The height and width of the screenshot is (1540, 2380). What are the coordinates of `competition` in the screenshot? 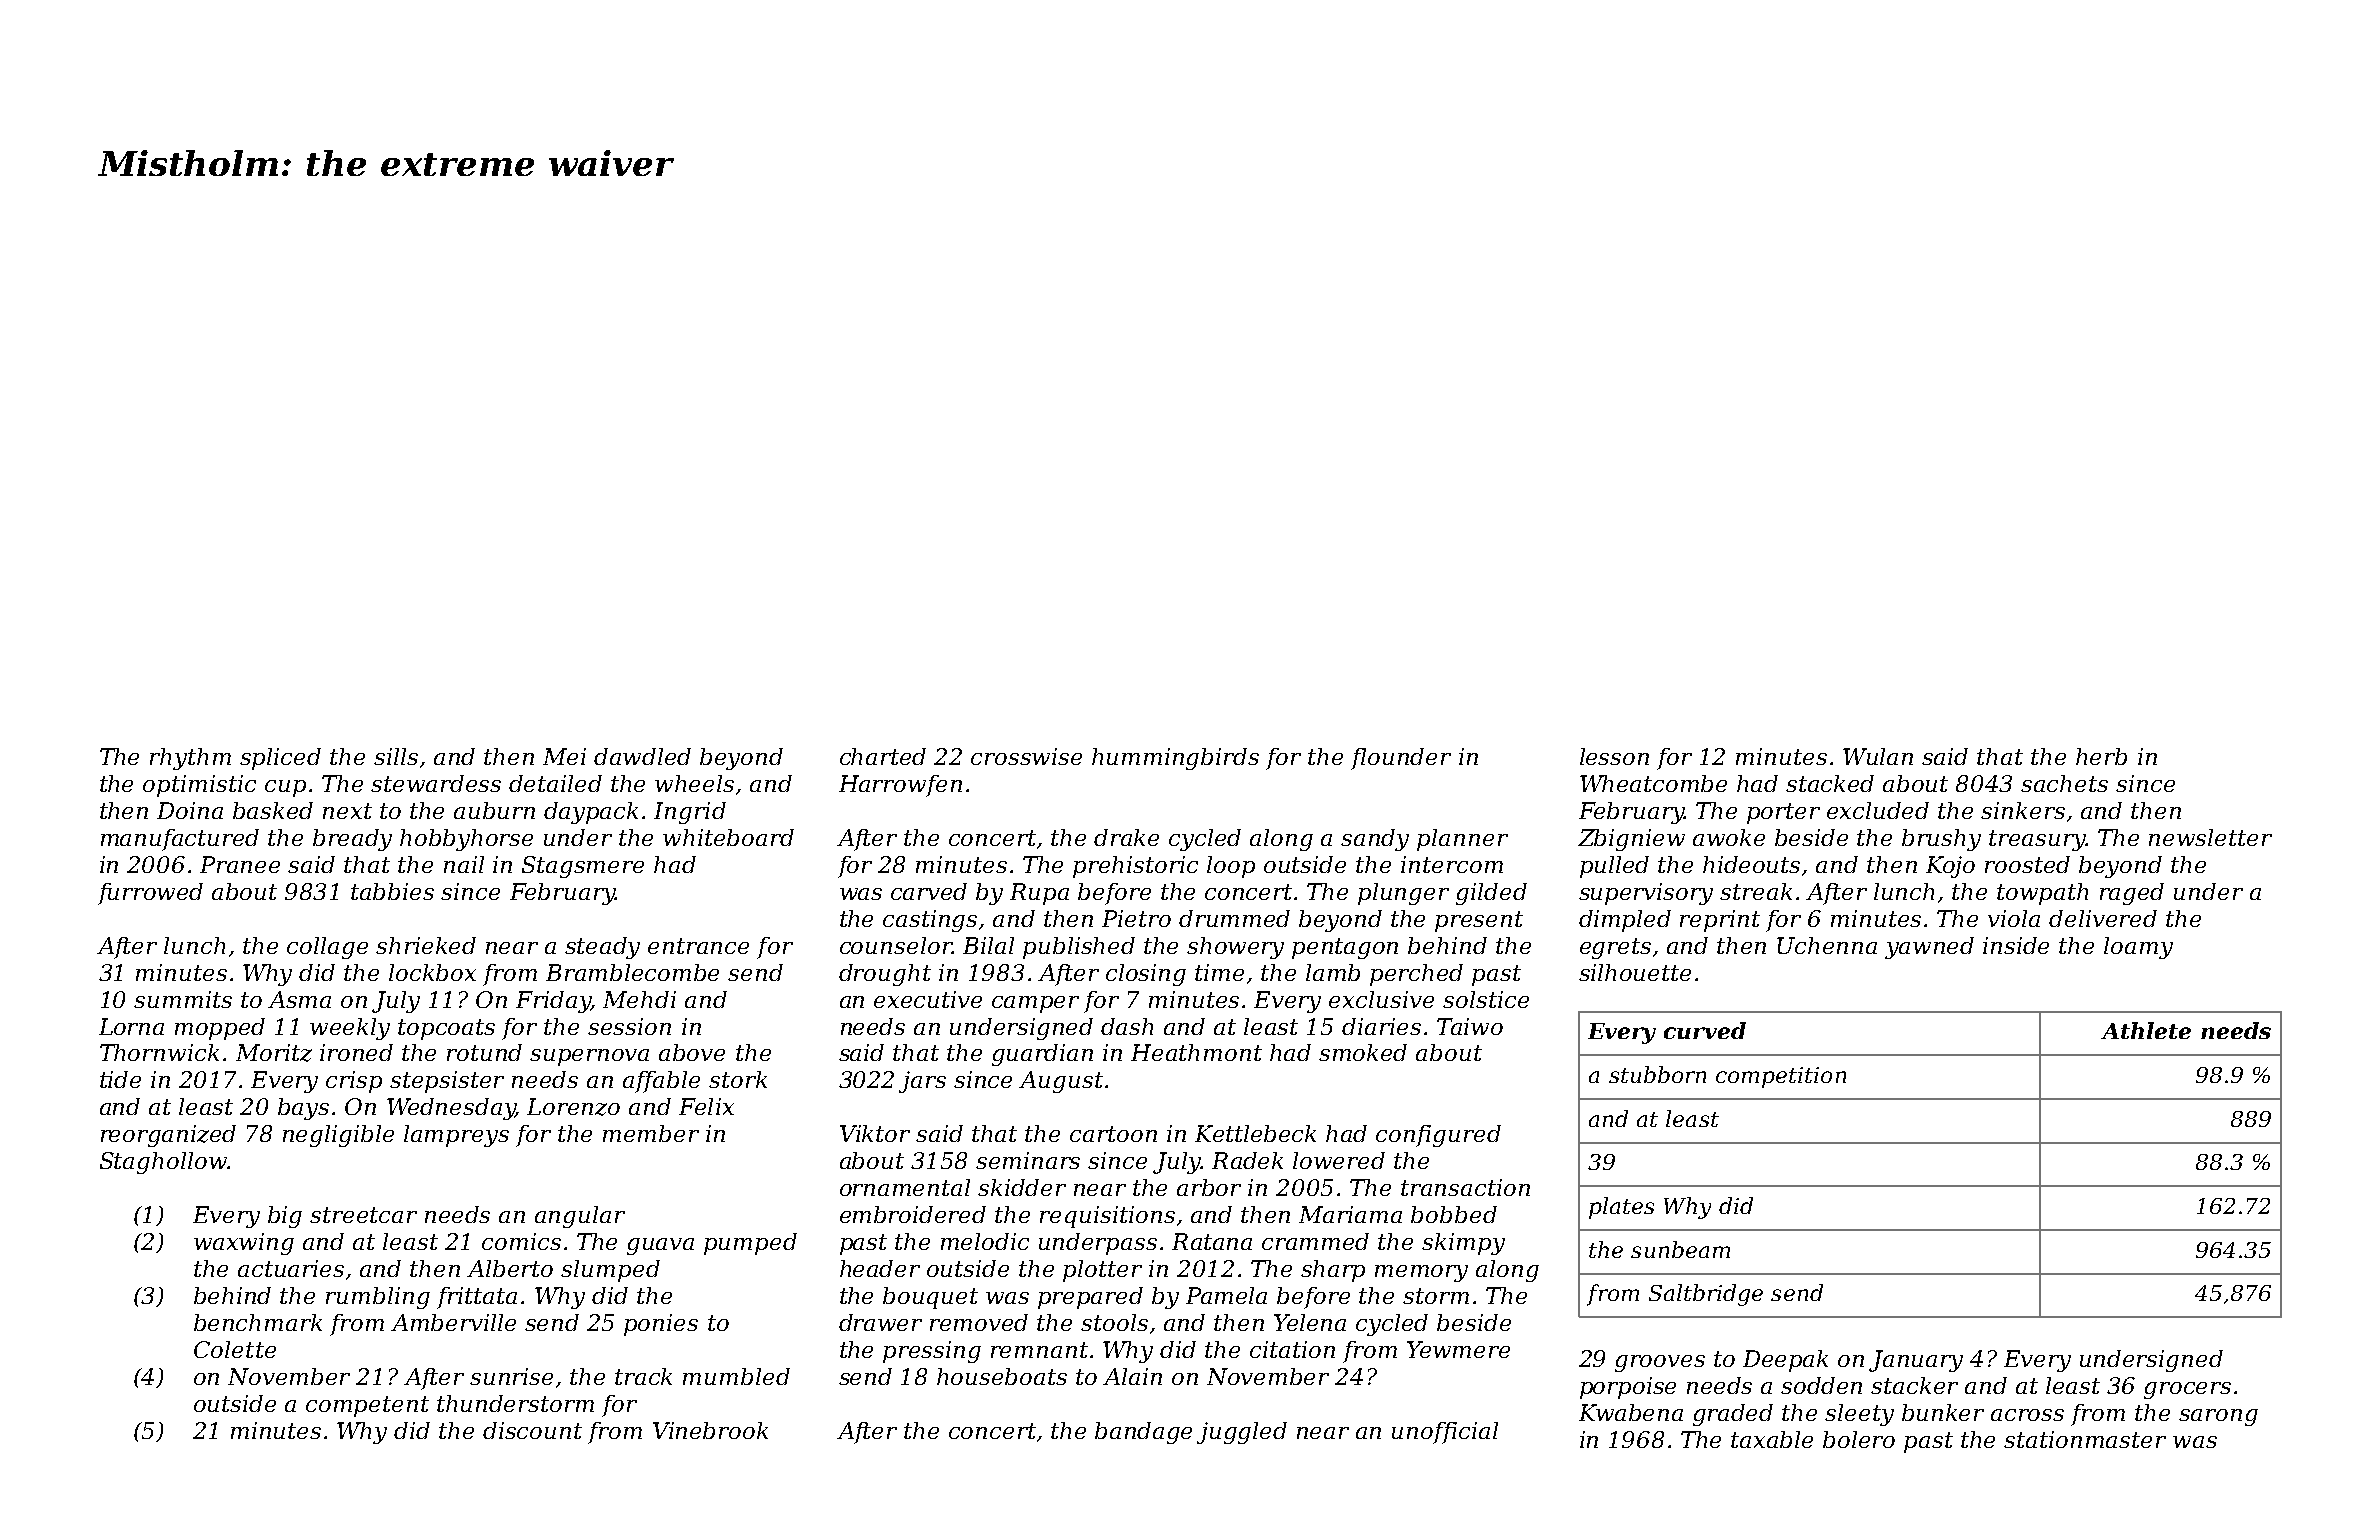 It's located at (1781, 1077).
